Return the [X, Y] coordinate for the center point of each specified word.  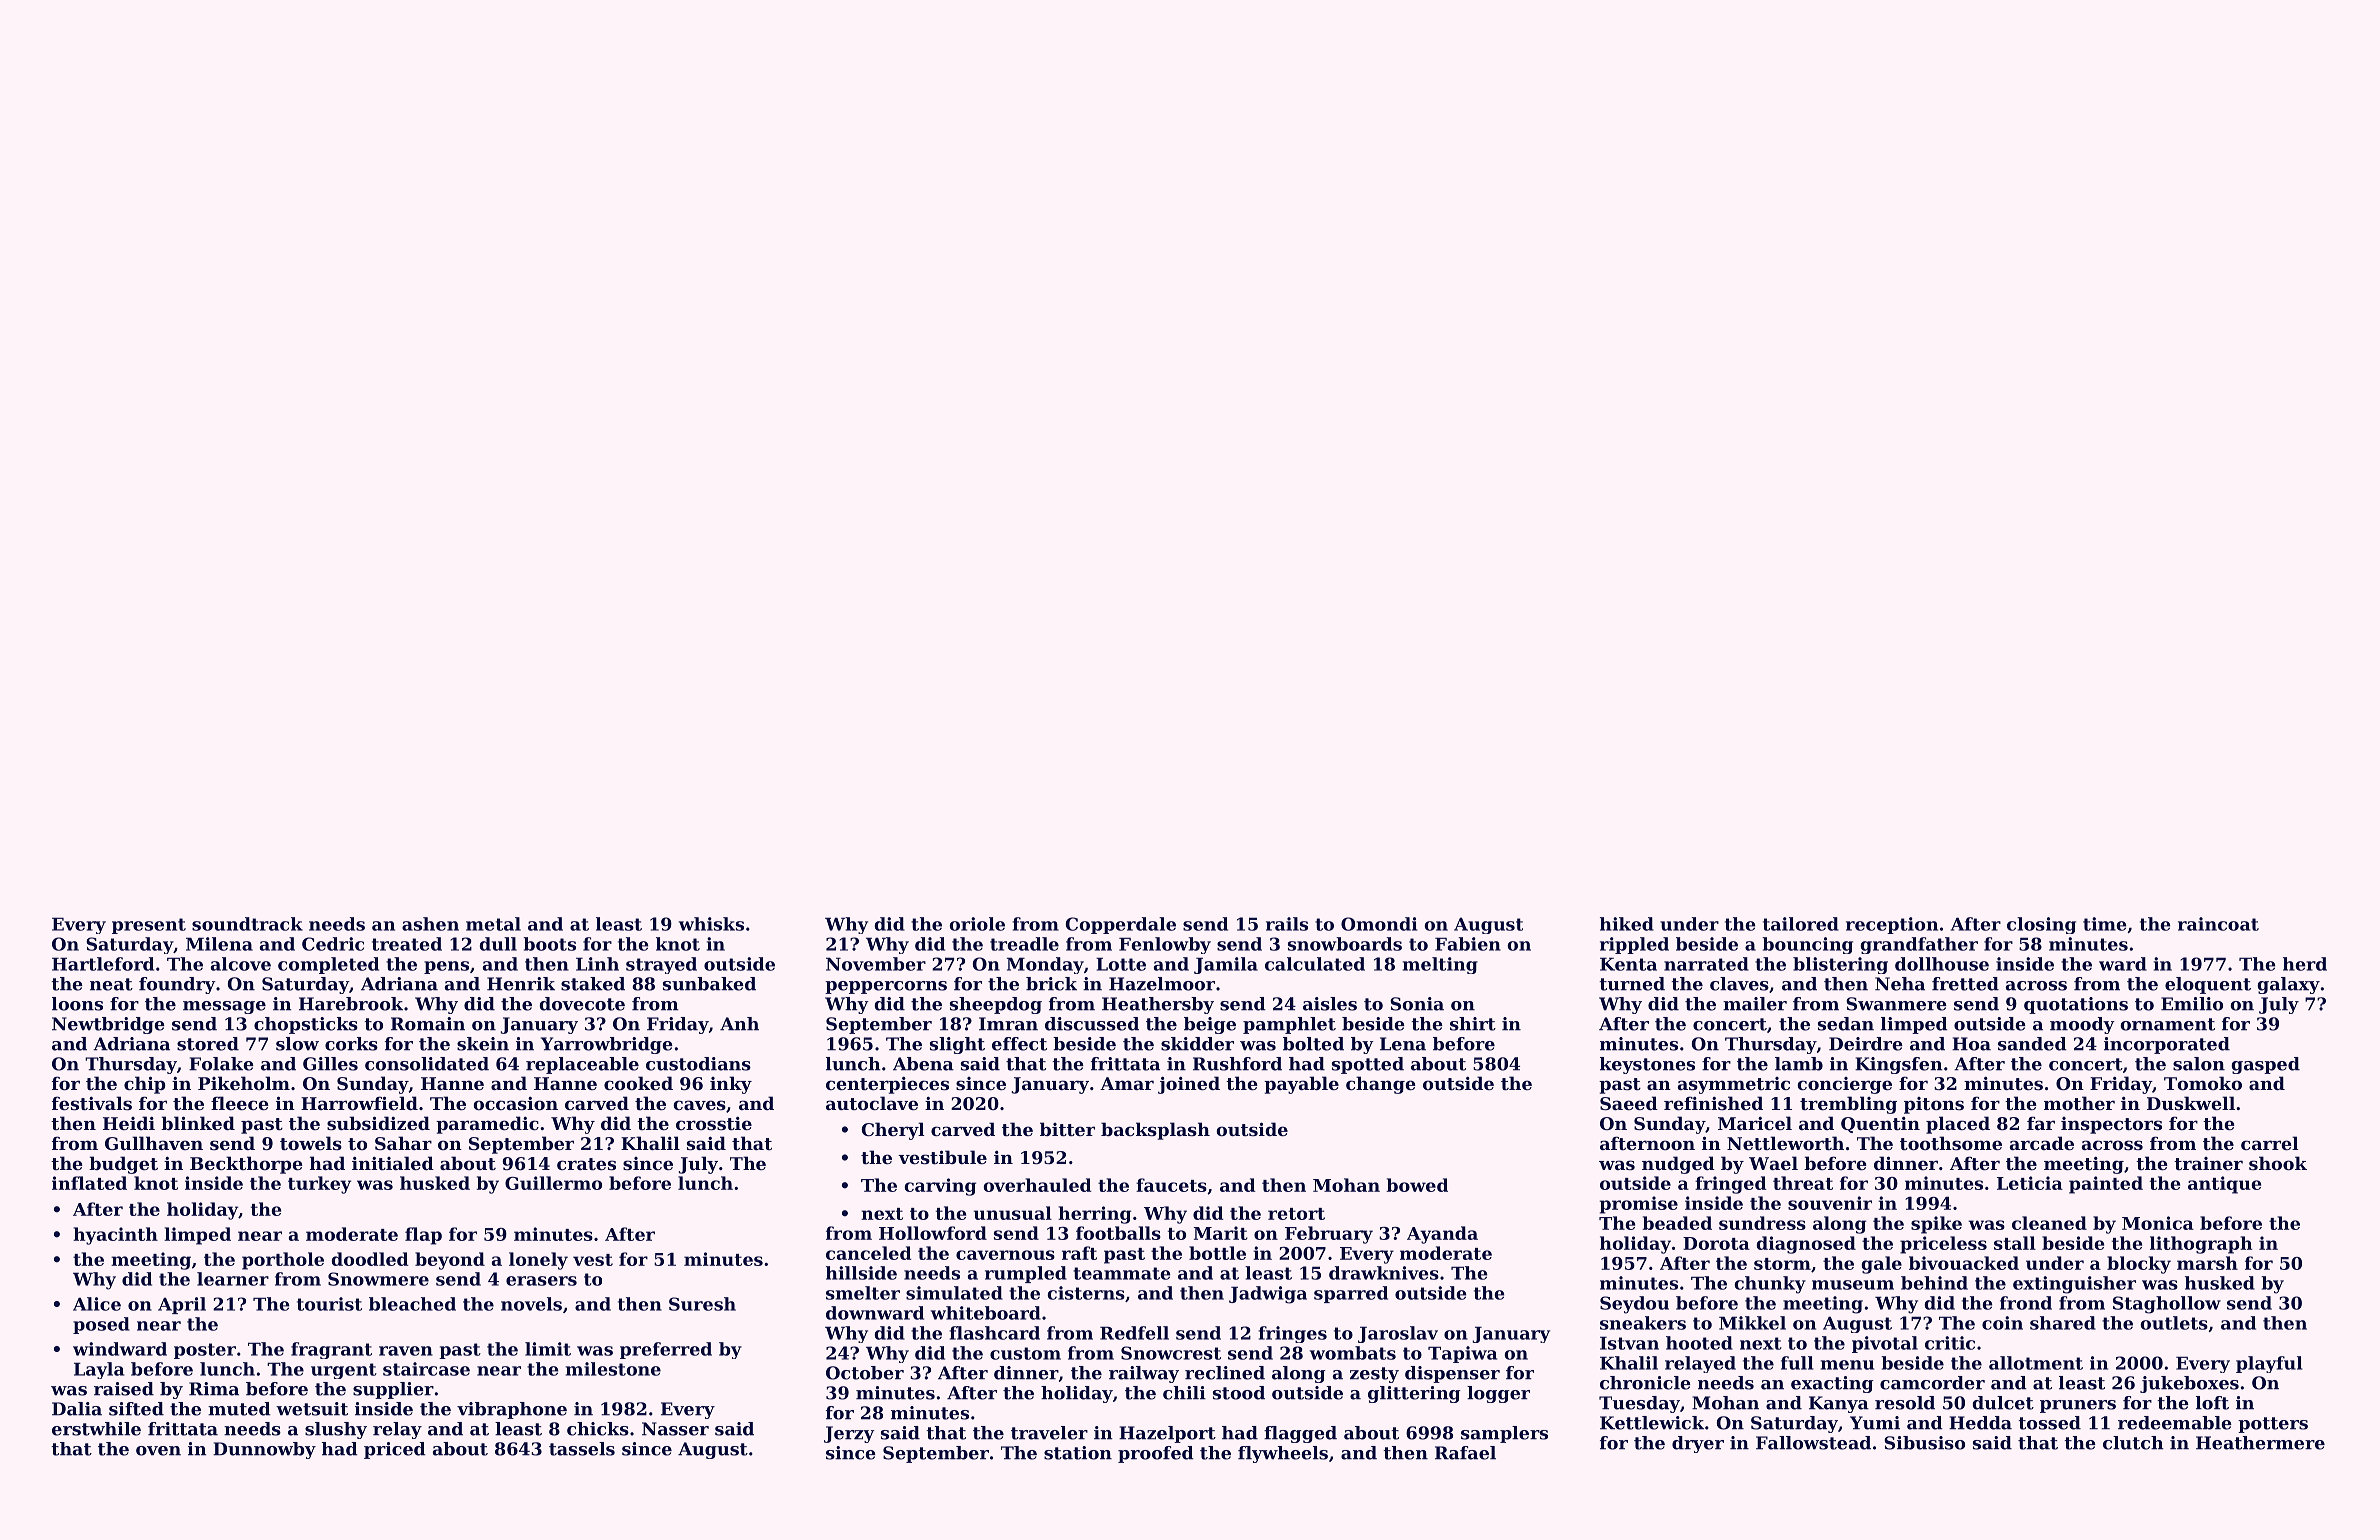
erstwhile [96, 1429]
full [1797, 1363]
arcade [2042, 1143]
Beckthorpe [246, 1165]
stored [208, 1044]
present [149, 926]
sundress [1762, 1223]
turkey [319, 1185]
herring [1094, 1215]
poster [205, 1351]
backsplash [1155, 1131]
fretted [1965, 984]
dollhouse [1942, 964]
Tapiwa [1462, 1354]
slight [957, 1045]
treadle [1024, 944]
